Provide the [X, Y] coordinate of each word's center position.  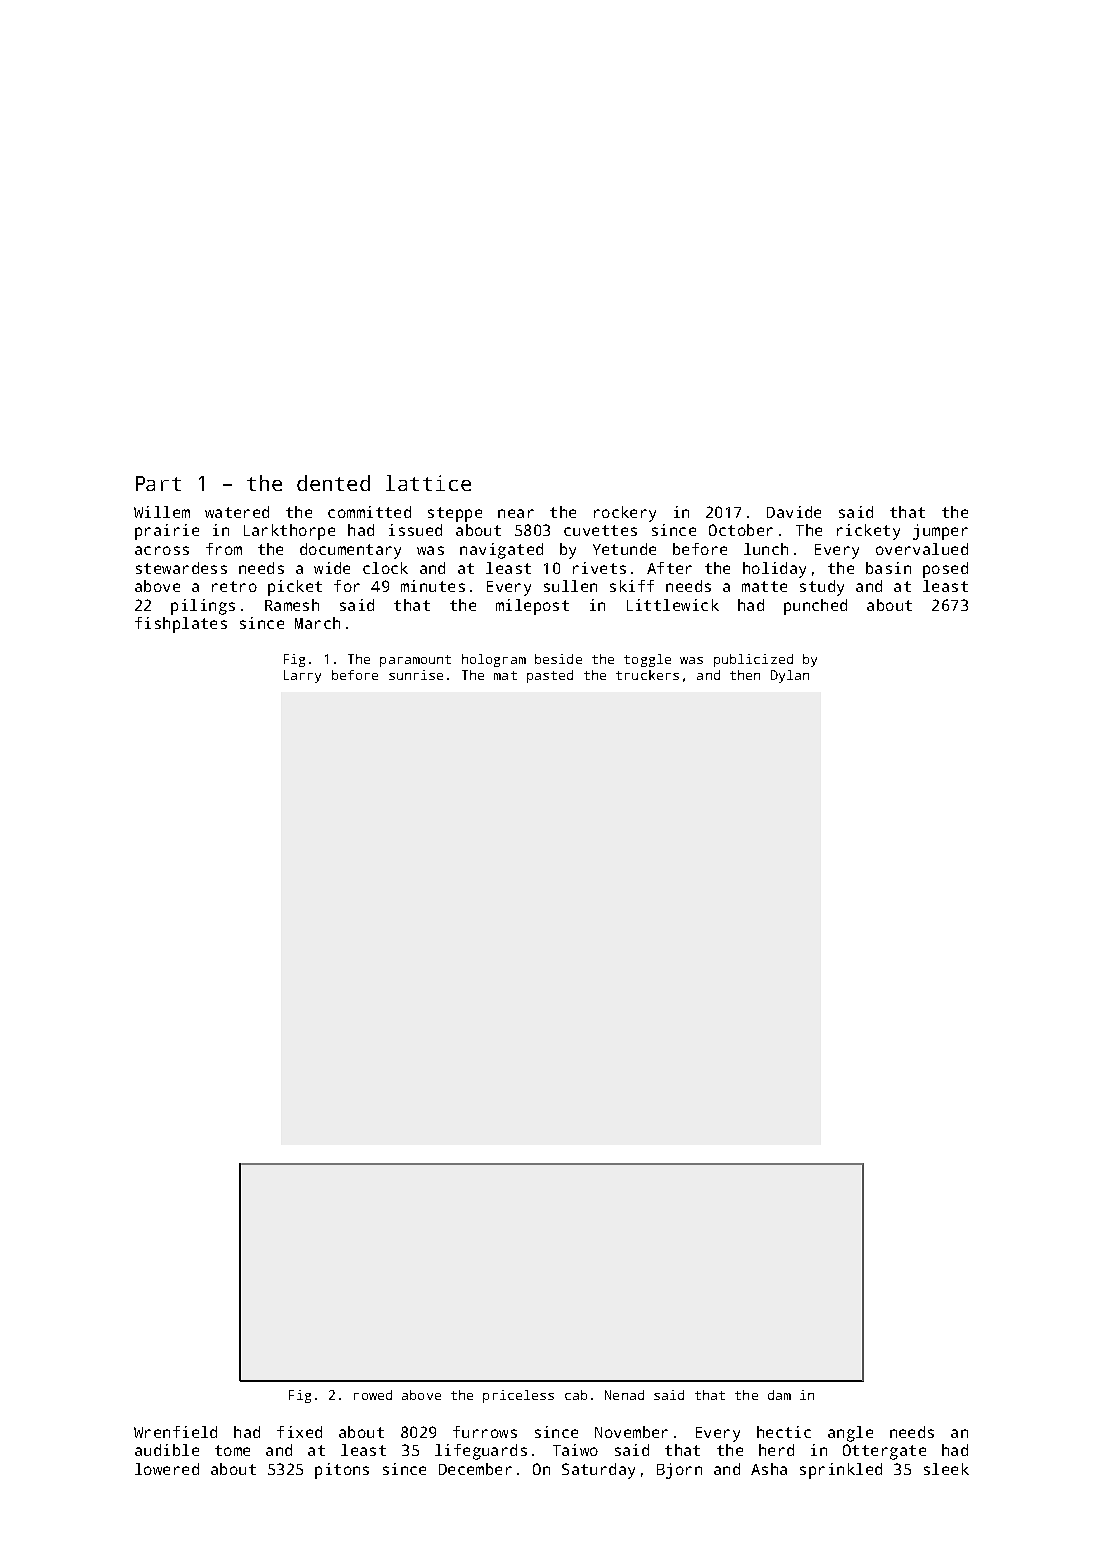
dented [333, 483]
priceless [518, 1396]
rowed [373, 1395]
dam [779, 1395]
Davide [794, 512]
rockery [625, 514]
